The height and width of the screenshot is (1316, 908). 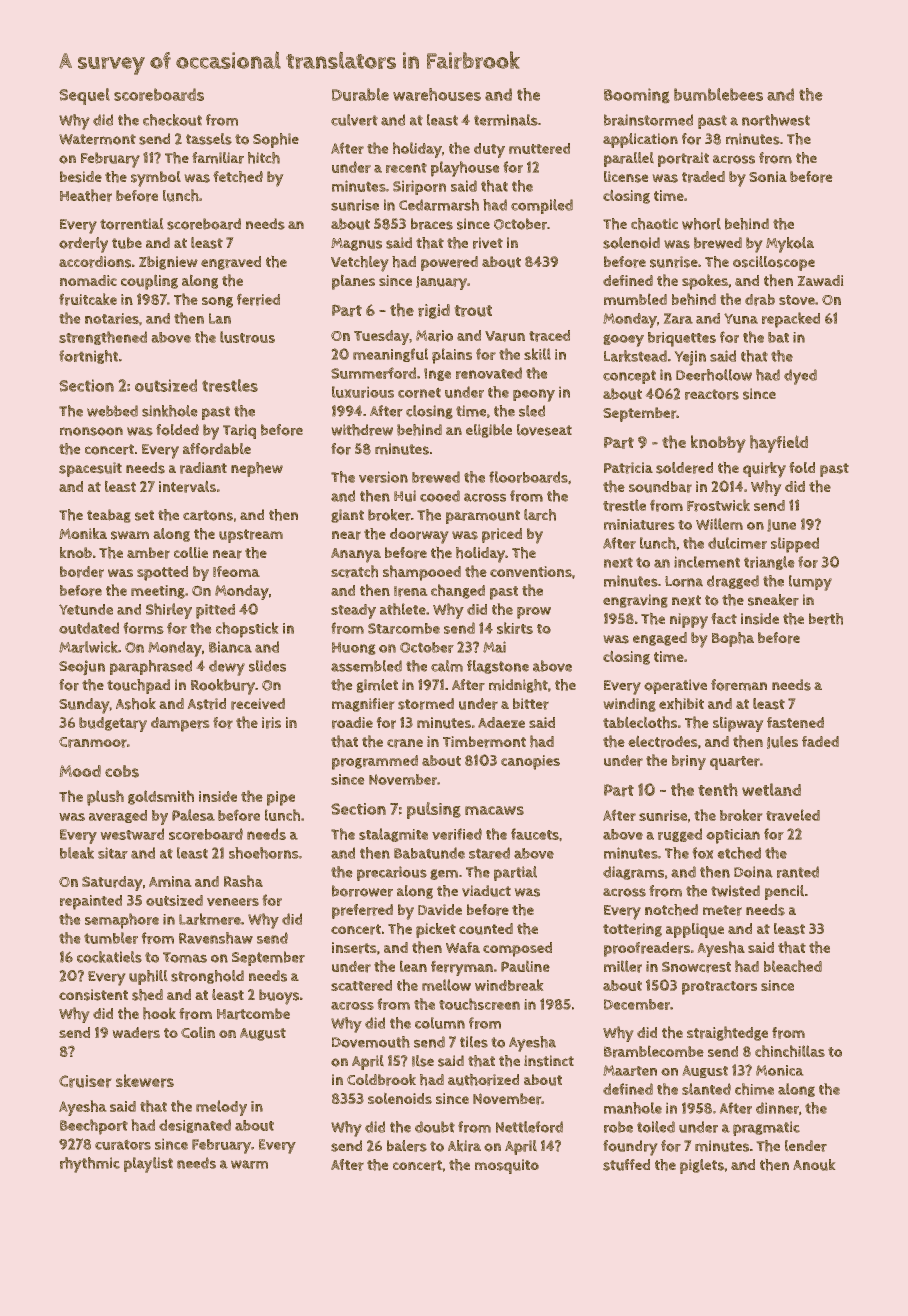 I want to click on Monika, so click(x=83, y=533).
